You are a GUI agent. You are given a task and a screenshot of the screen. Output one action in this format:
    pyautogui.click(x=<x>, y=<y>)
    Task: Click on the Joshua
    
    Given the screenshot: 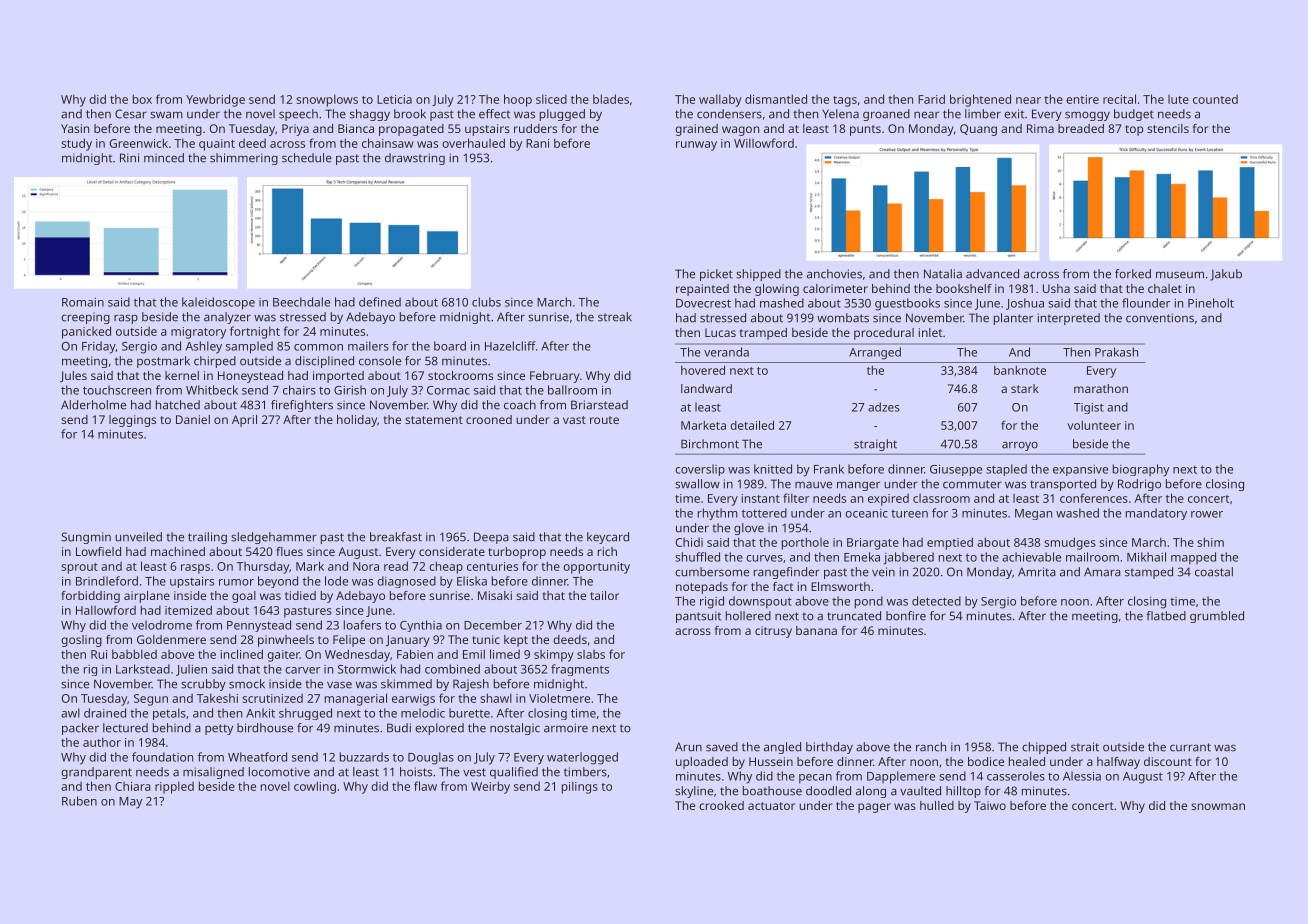 What is the action you would take?
    pyautogui.click(x=1025, y=304)
